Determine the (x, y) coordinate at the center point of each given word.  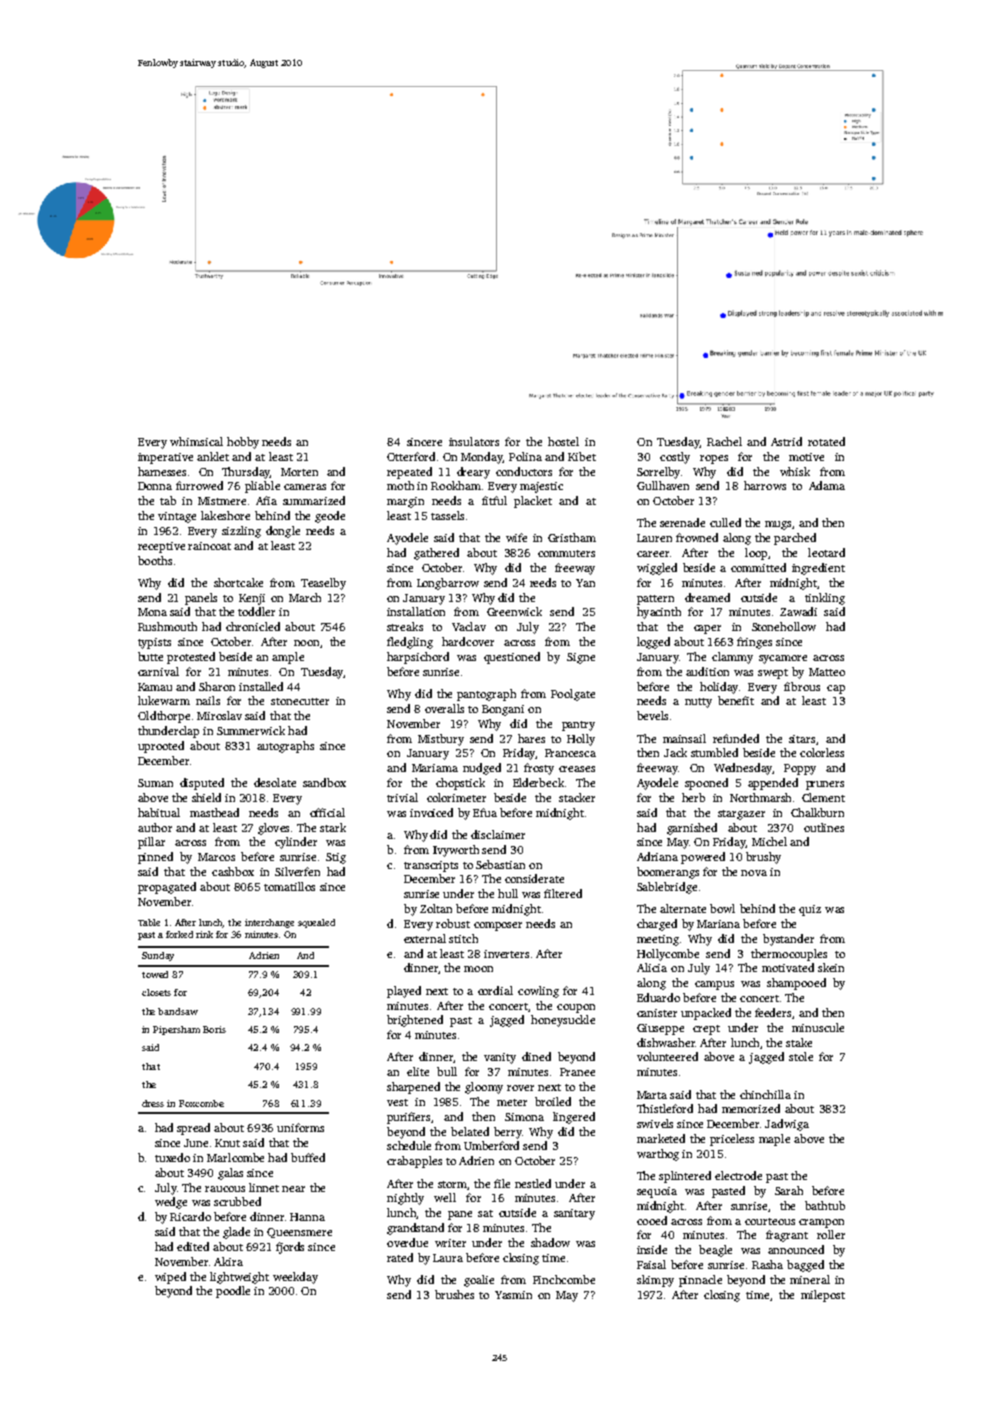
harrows (765, 485)
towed (155, 974)
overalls (444, 708)
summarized (314, 500)
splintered (685, 1177)
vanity (500, 1058)
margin (405, 502)
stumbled (714, 752)
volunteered (667, 1056)
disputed (202, 784)
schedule (409, 1145)
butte (150, 656)
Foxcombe (201, 1103)
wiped (170, 1278)
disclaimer (498, 834)
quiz (810, 910)
